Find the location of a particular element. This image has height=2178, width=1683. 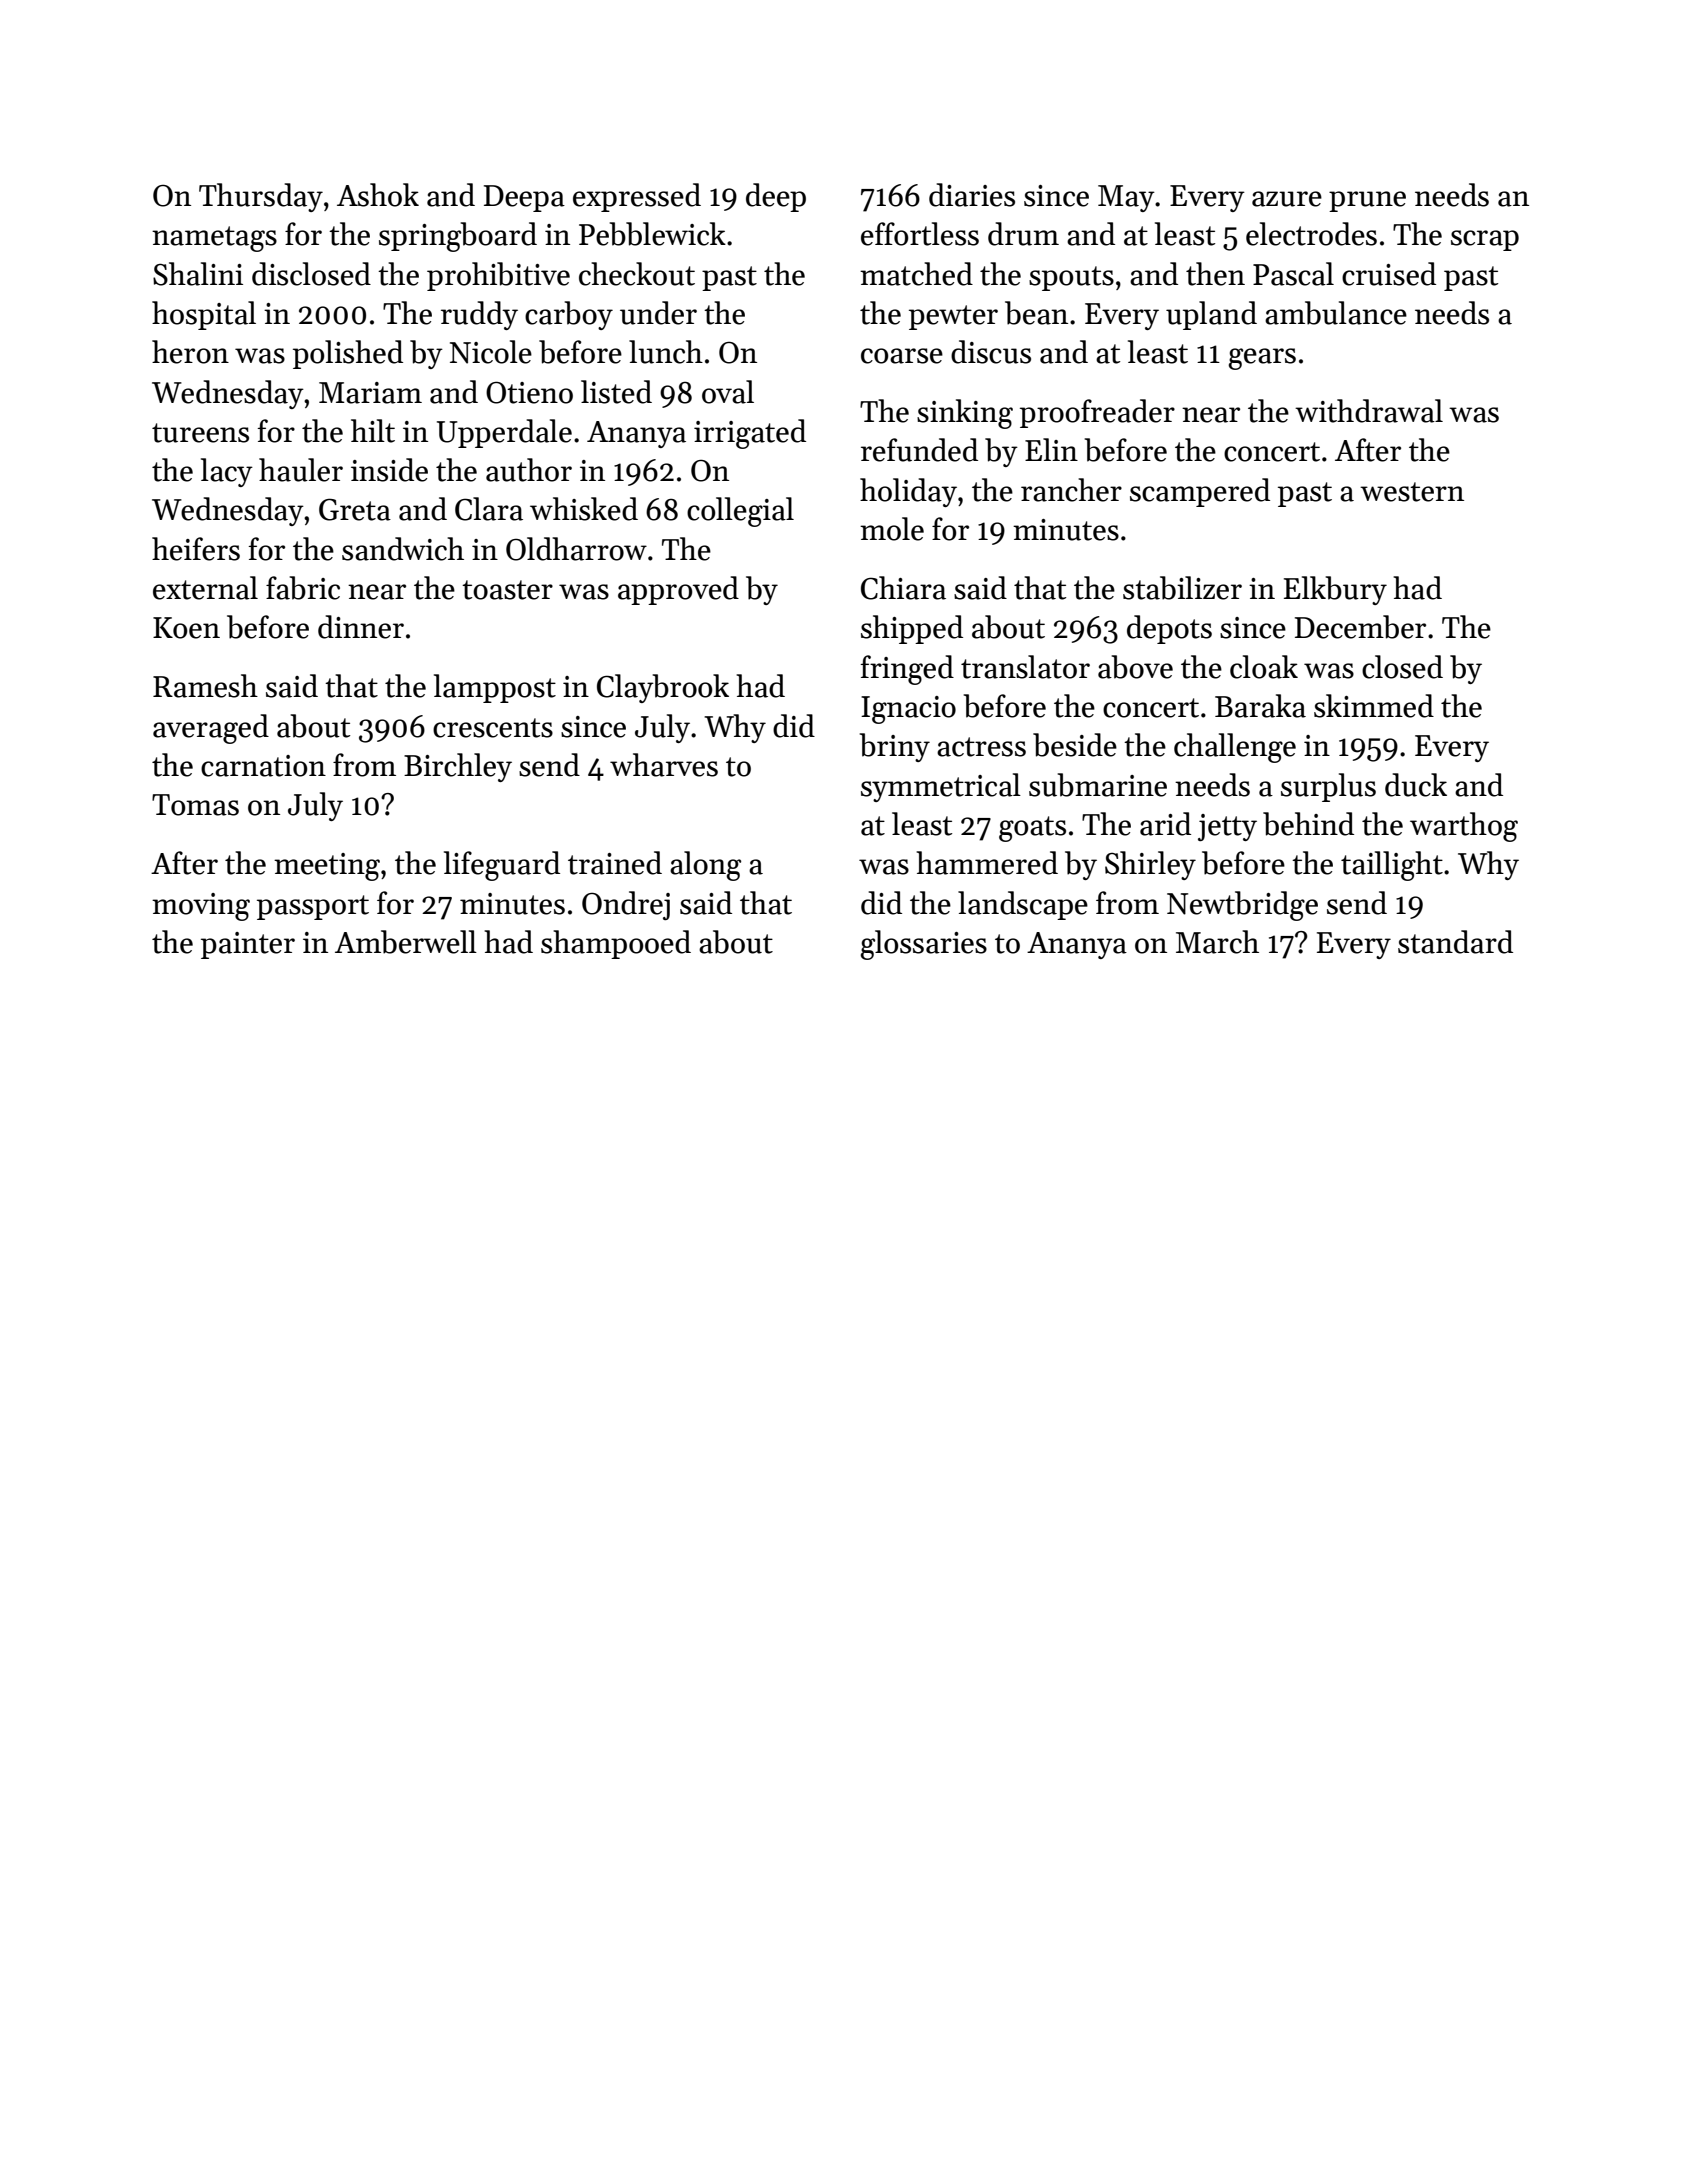

depots is located at coordinates (1169, 629).
